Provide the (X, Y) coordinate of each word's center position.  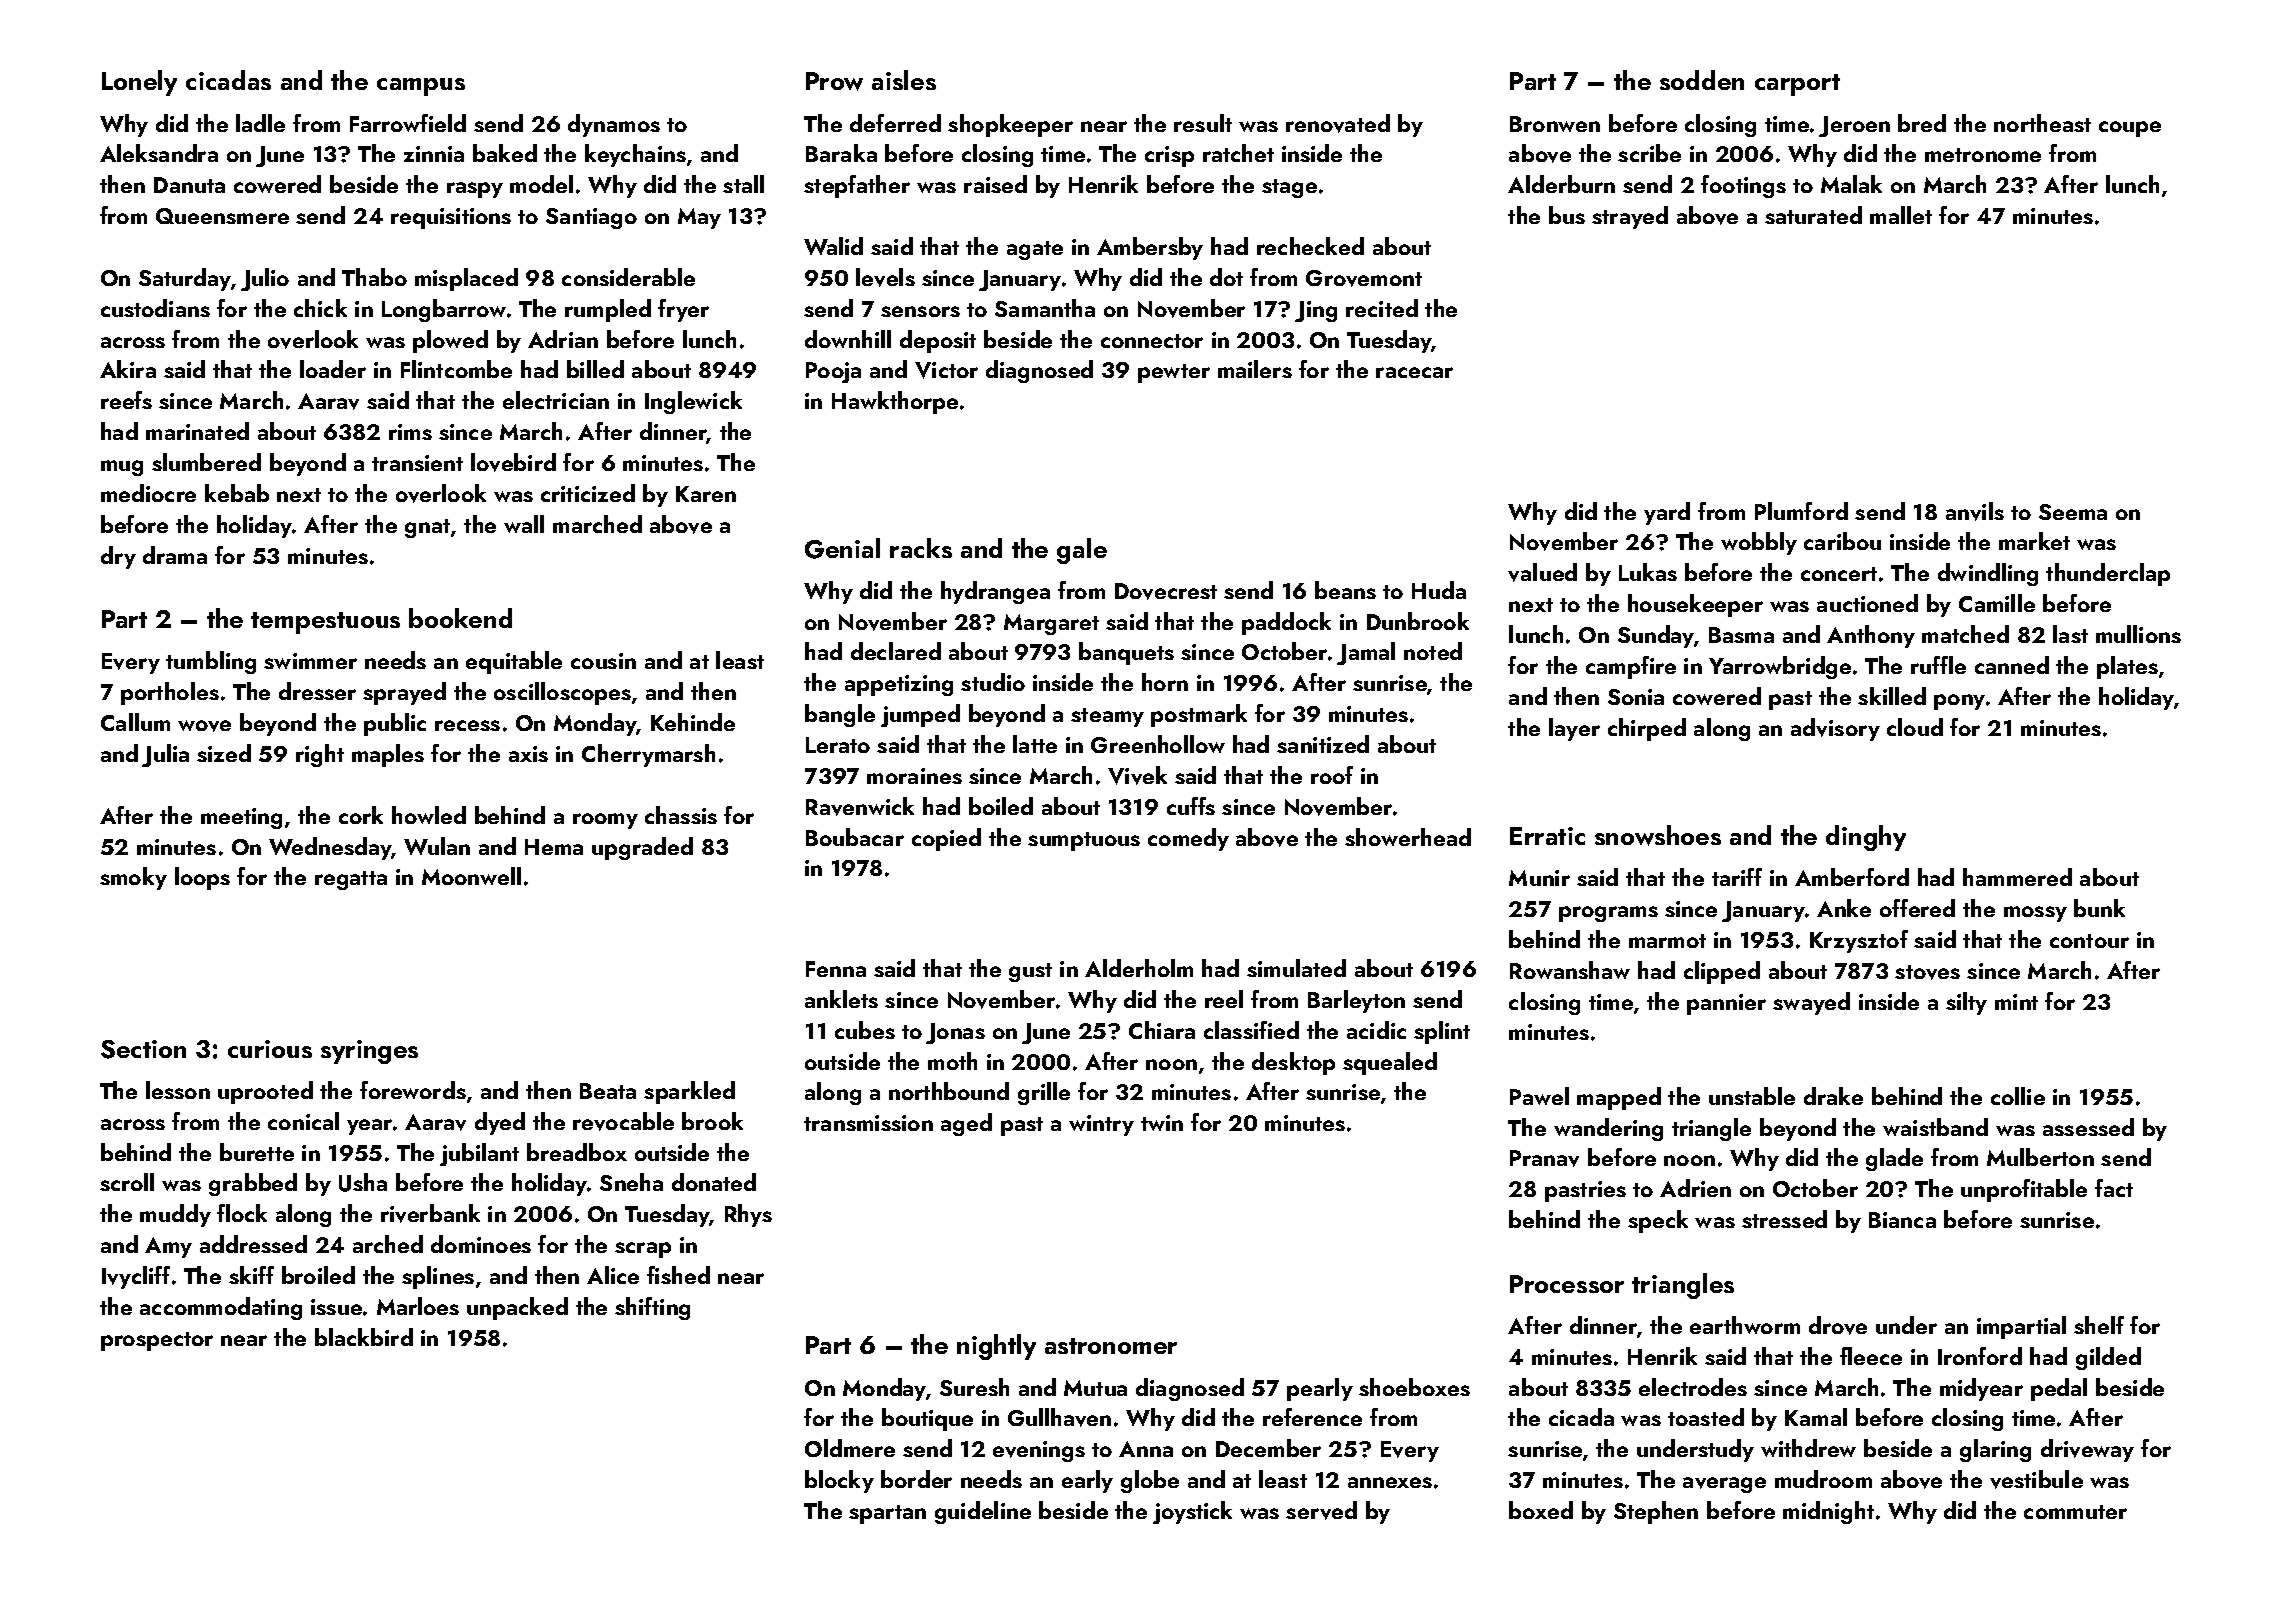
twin (1162, 1123)
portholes (170, 693)
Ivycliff (136, 1277)
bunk (2099, 908)
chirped (1647, 729)
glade (1894, 1159)
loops (202, 878)
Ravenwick (860, 806)
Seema (2073, 512)
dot (1226, 277)
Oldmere (850, 1448)
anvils (1975, 511)
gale (1082, 551)
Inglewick (693, 402)
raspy (475, 190)
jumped (920, 715)
